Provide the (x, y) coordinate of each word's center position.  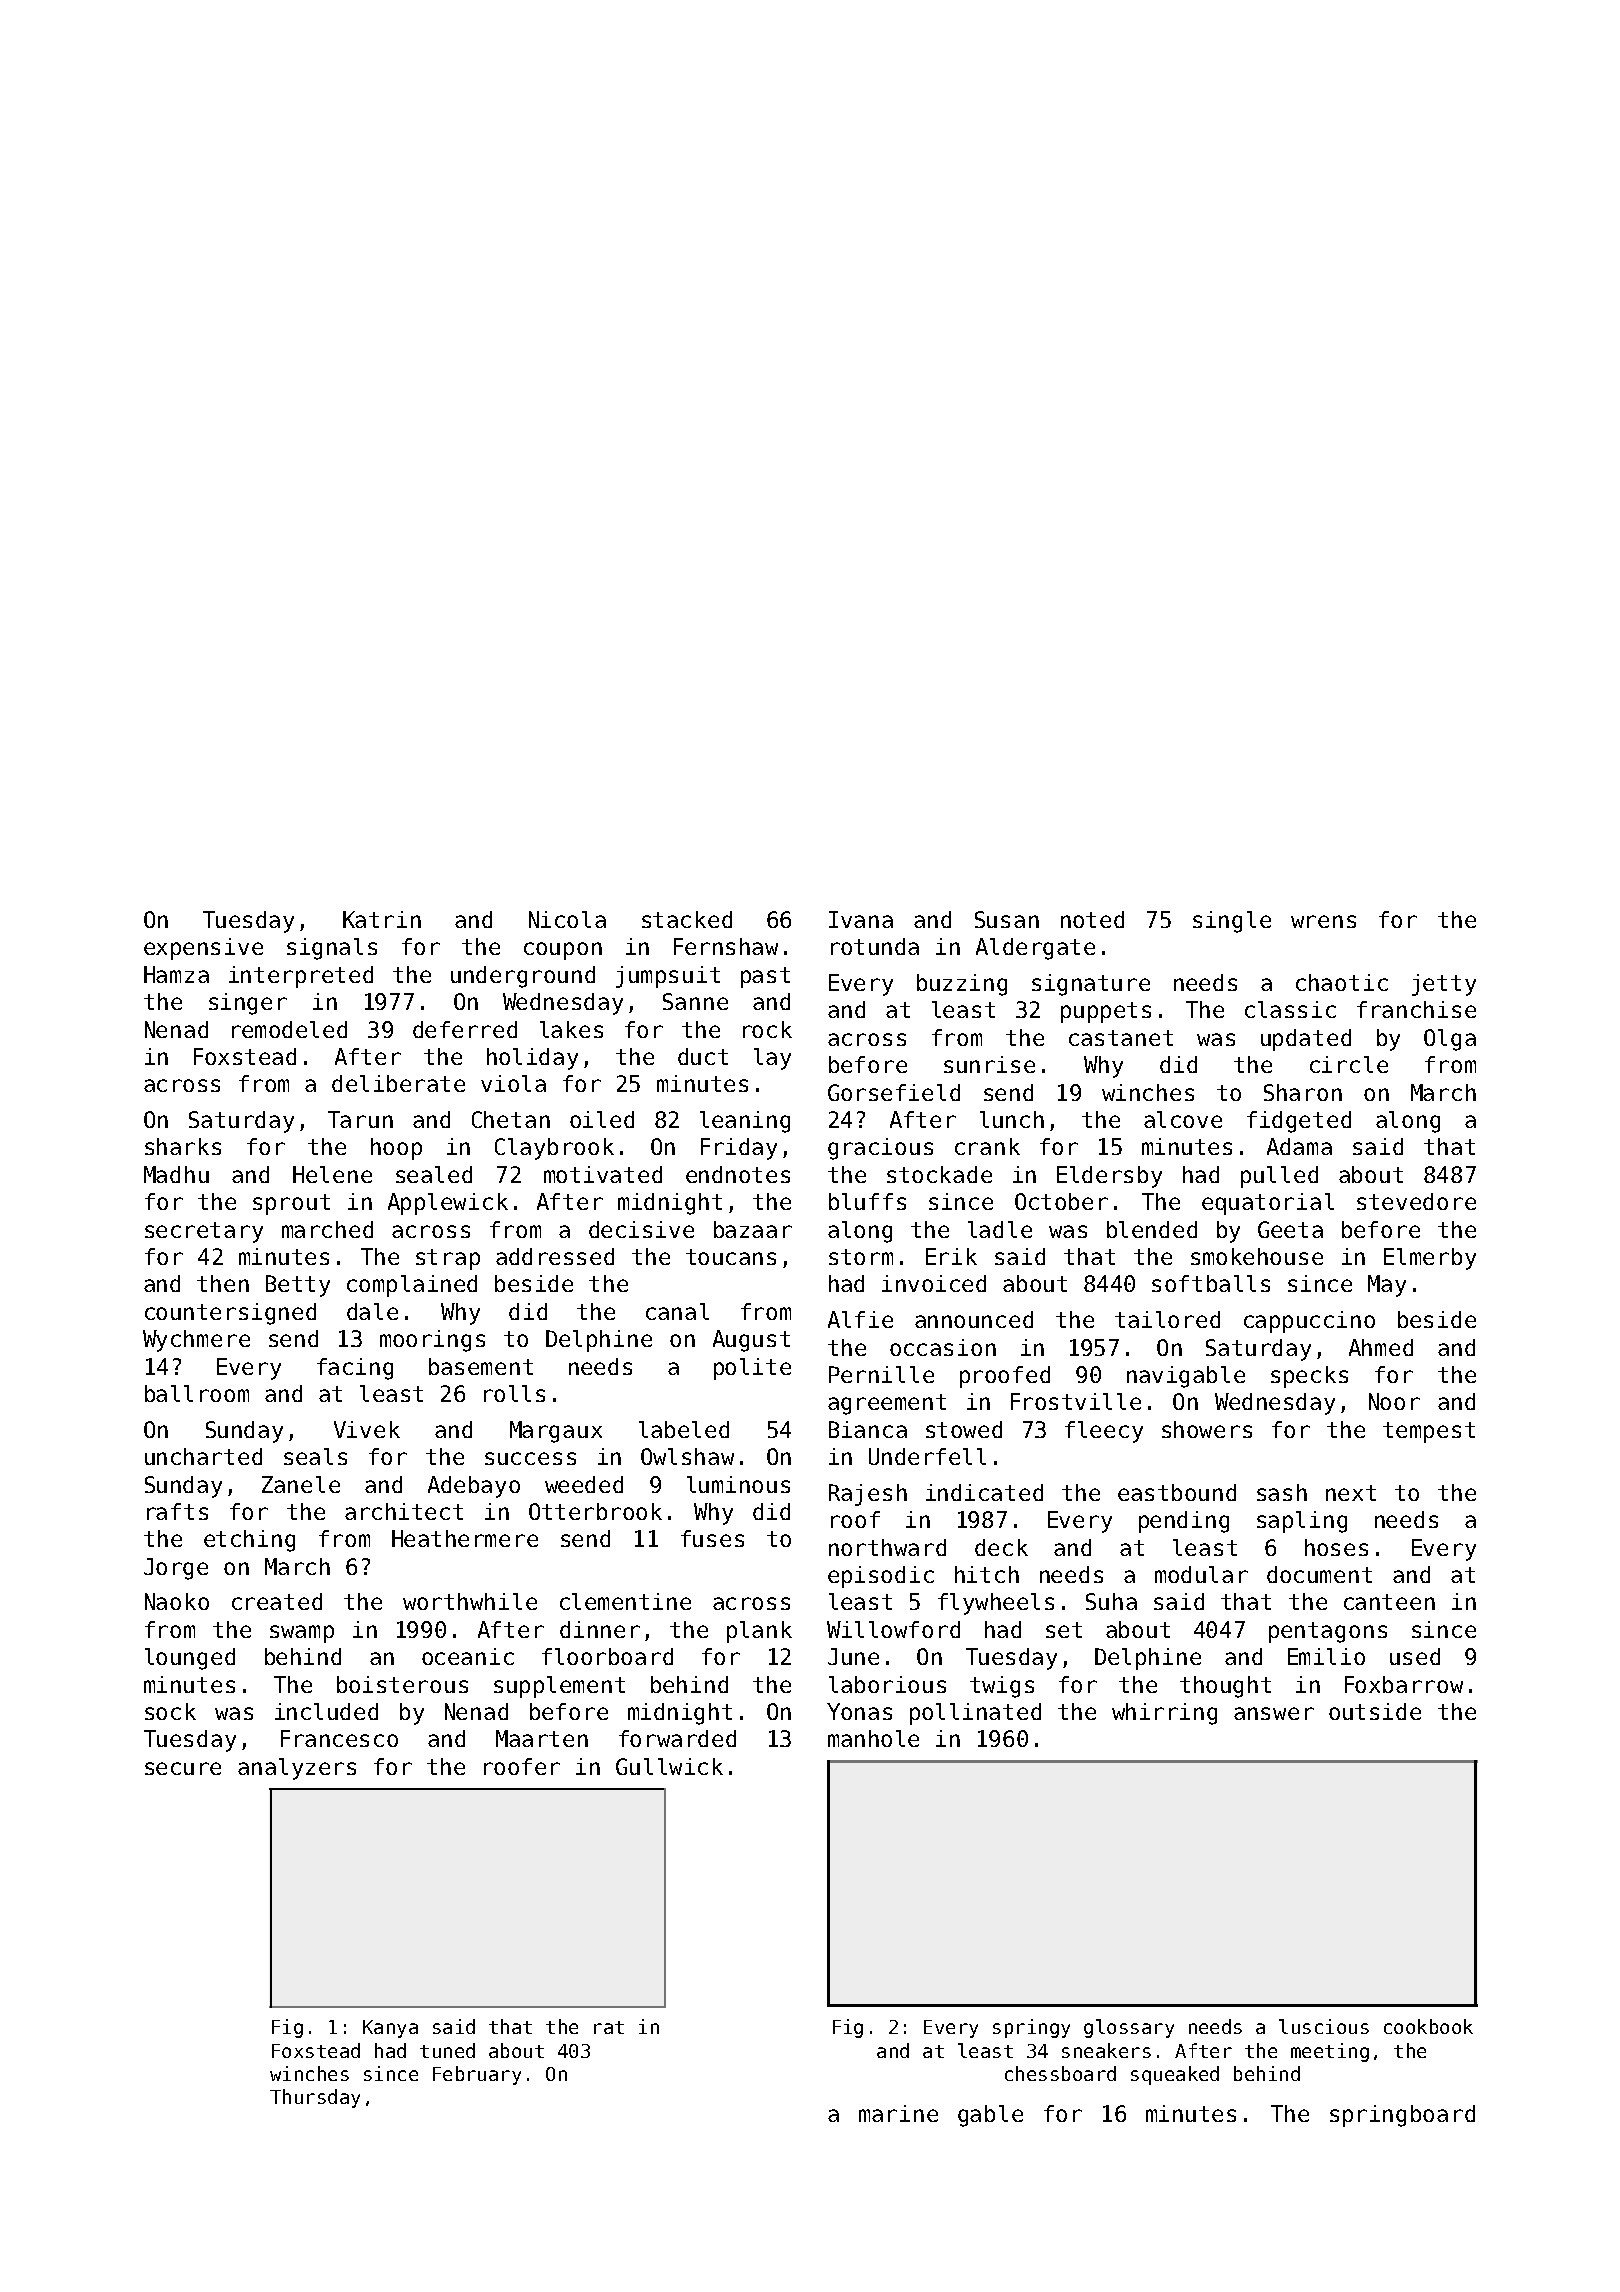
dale (372, 1311)
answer (1274, 1713)
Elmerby (1430, 1259)
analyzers (297, 1769)
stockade (939, 1174)
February (477, 2075)
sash (1282, 1492)
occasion (943, 1347)
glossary (1129, 2028)
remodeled (289, 1029)
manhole (873, 1738)
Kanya (390, 2029)
